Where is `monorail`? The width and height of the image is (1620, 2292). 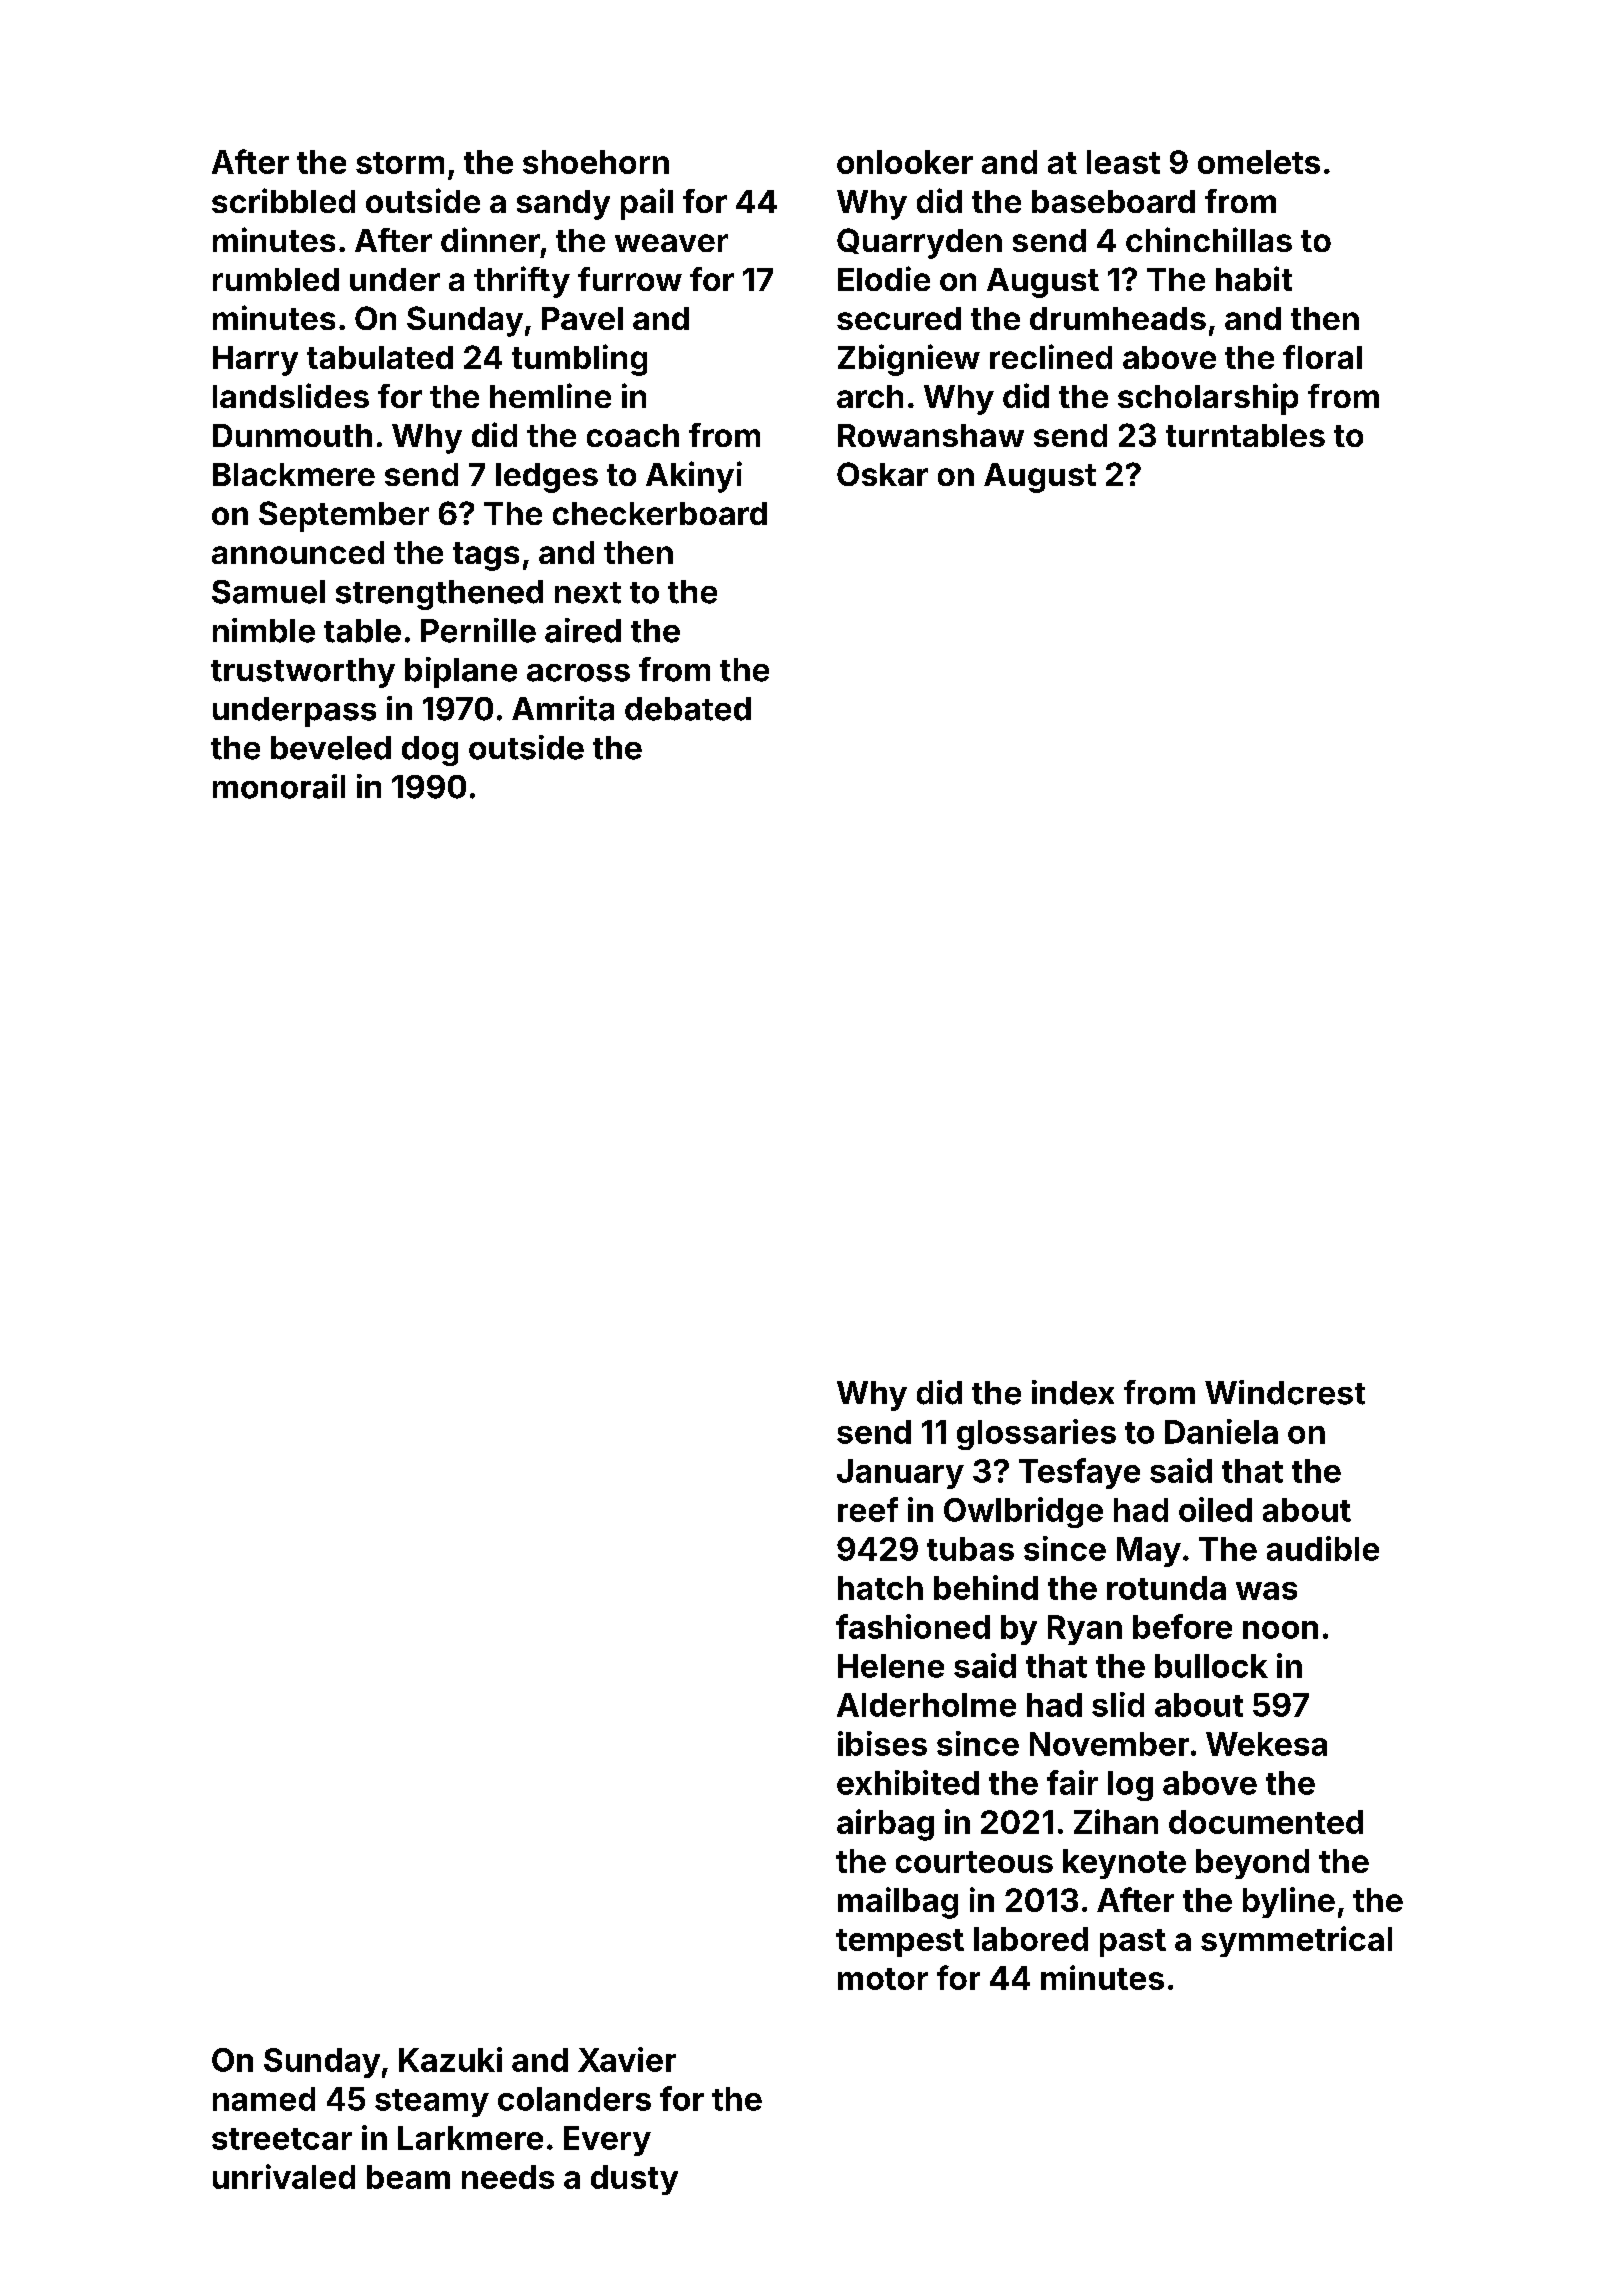
monorail is located at coordinates (279, 786).
